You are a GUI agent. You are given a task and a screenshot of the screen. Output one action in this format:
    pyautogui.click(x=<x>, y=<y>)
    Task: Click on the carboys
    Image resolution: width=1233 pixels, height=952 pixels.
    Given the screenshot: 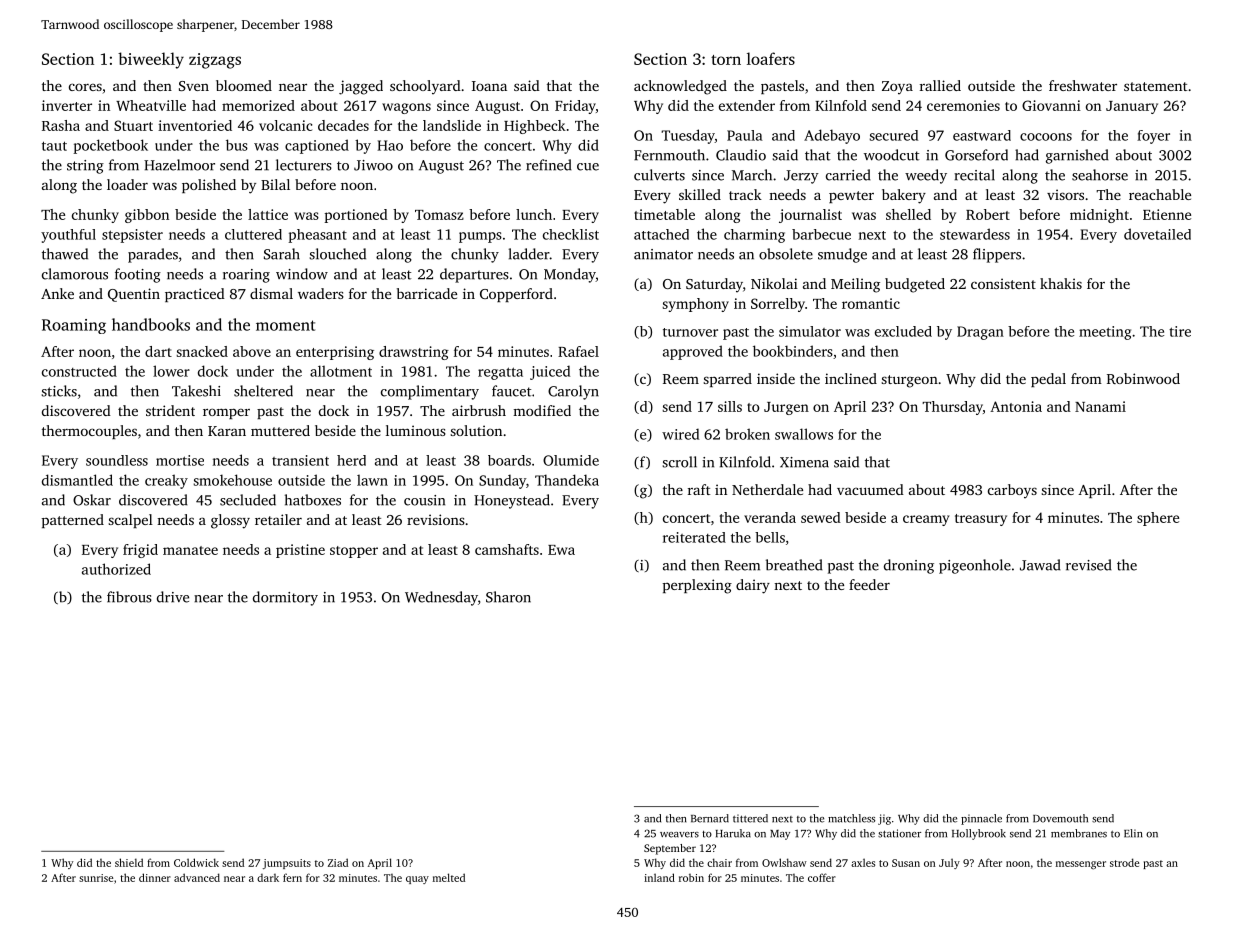 What is the action you would take?
    pyautogui.click(x=1012, y=491)
